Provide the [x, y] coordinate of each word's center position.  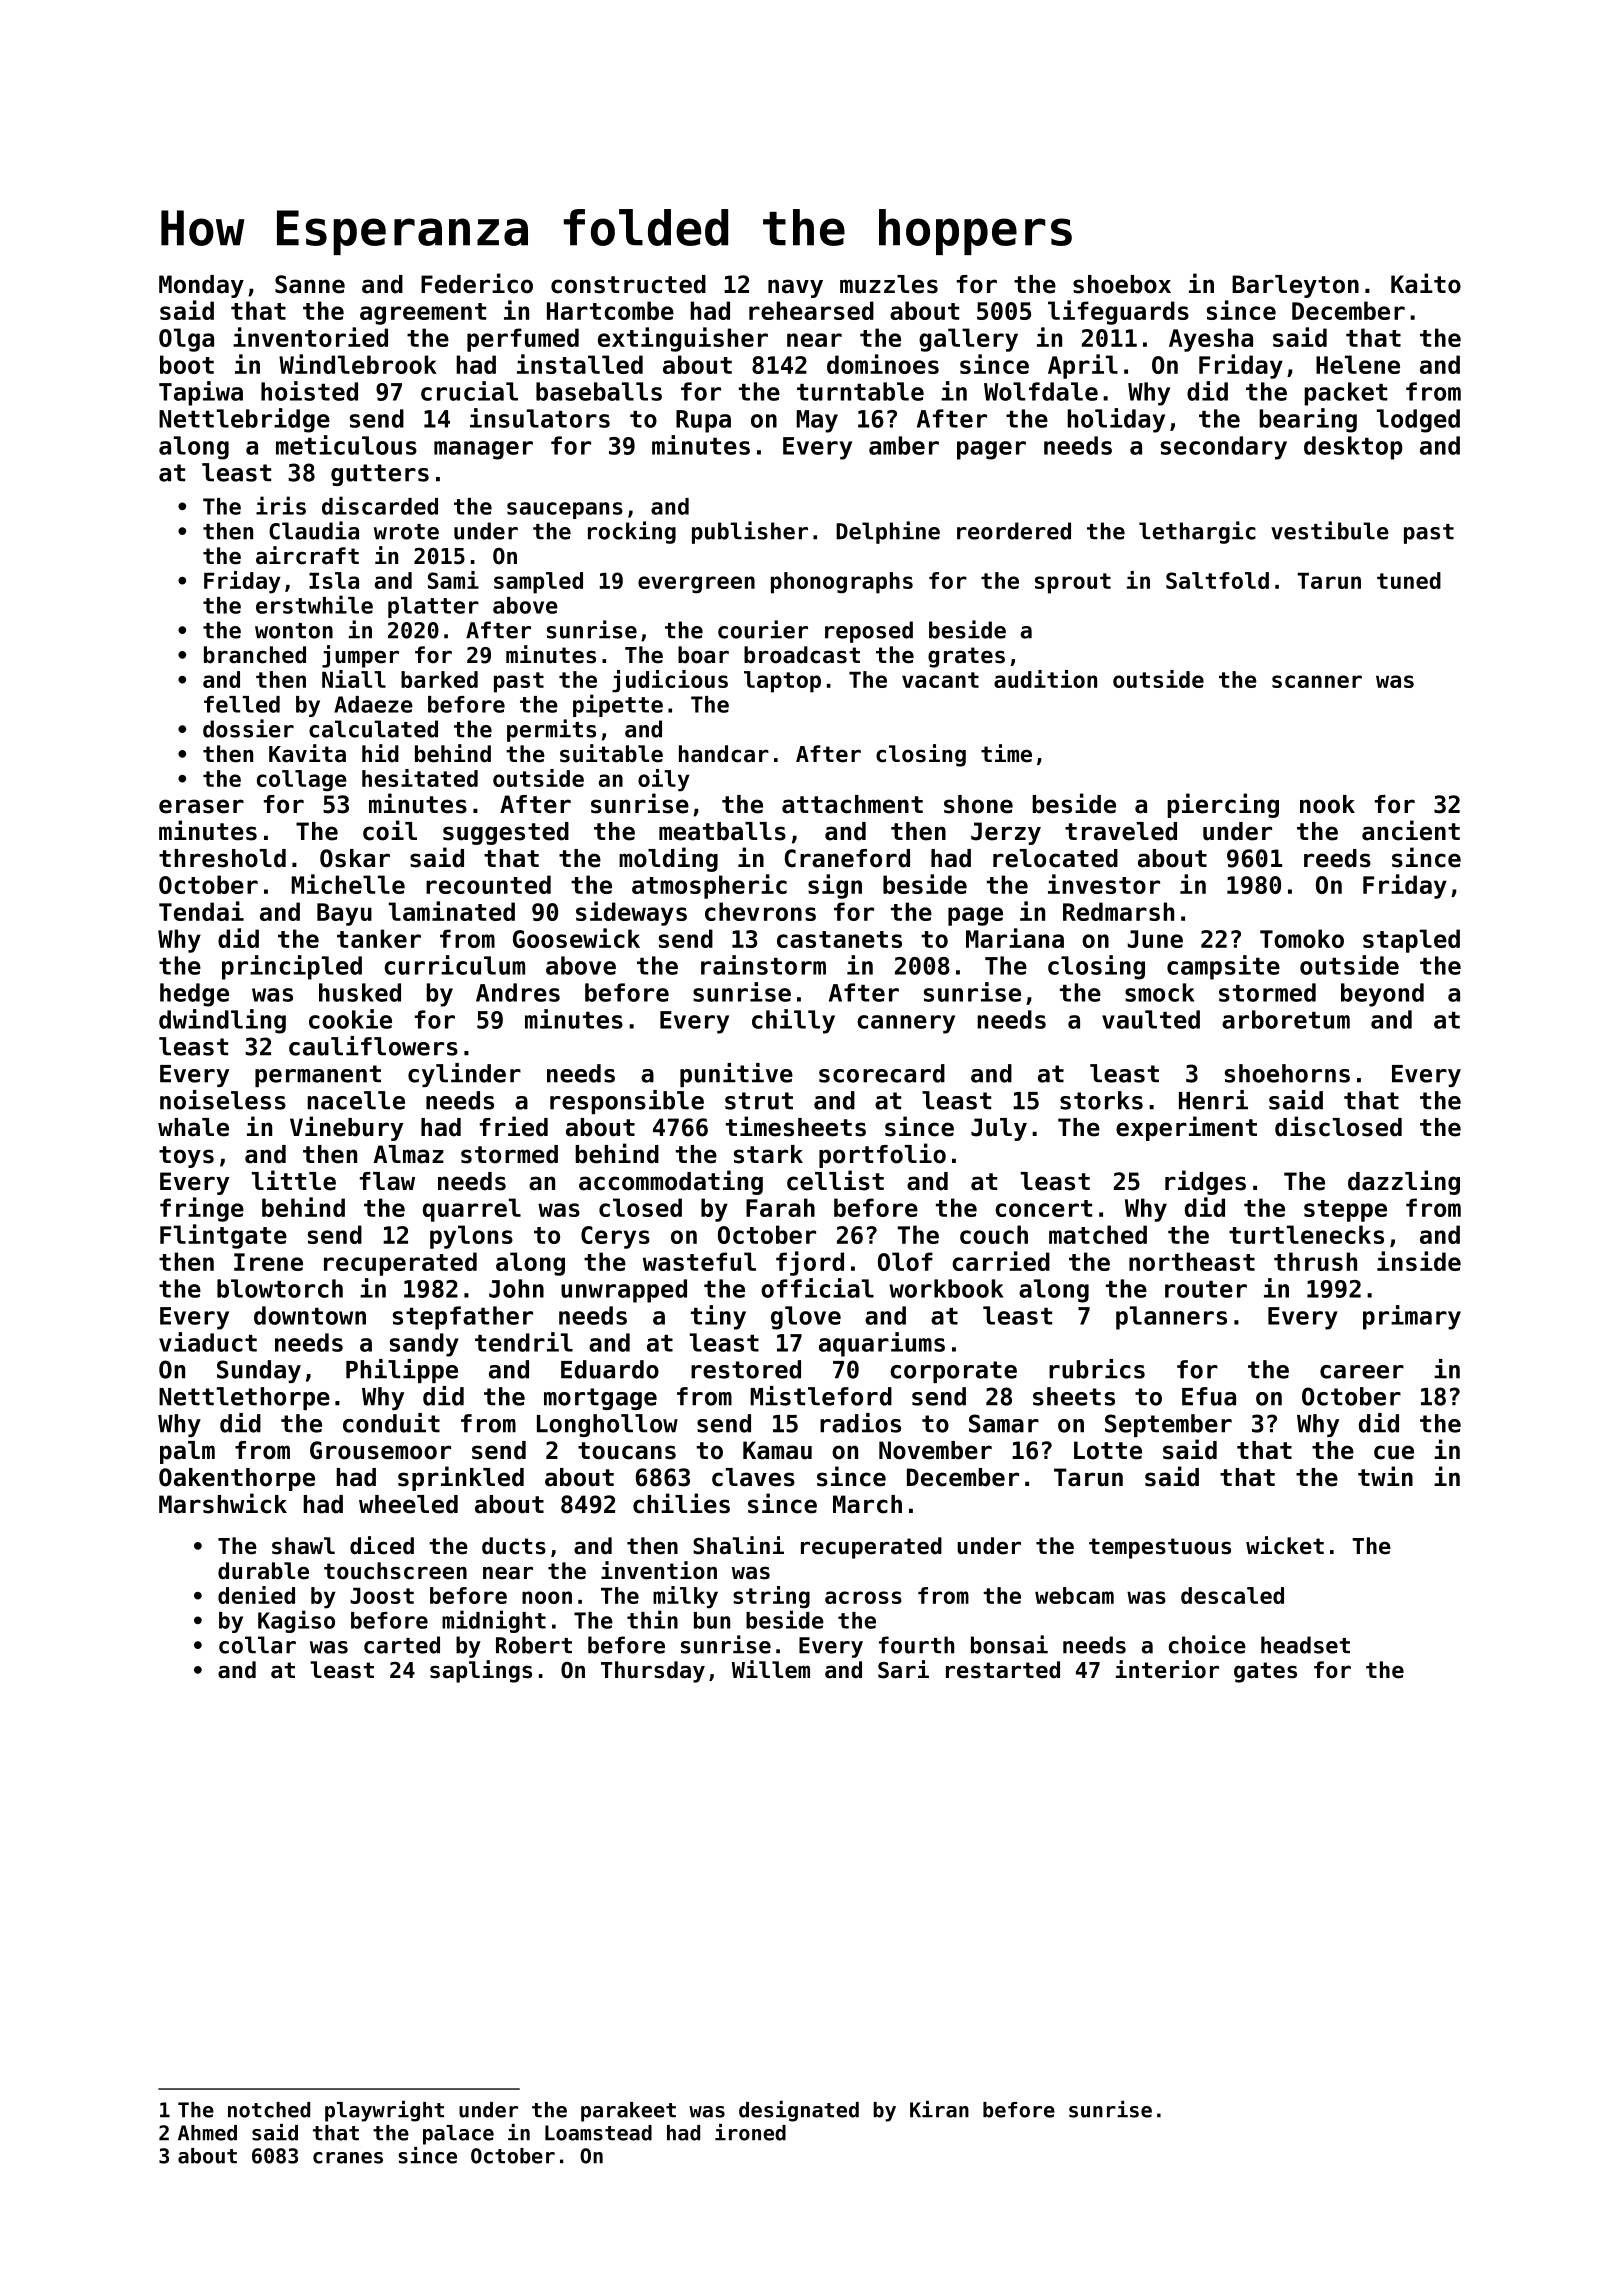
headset [1305, 1645]
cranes [348, 2158]
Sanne [310, 284]
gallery [968, 340]
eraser [201, 806]
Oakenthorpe [237, 1479]
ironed [750, 2132]
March [867, 1504]
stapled [1411, 941]
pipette [618, 705]
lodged [1418, 421]
